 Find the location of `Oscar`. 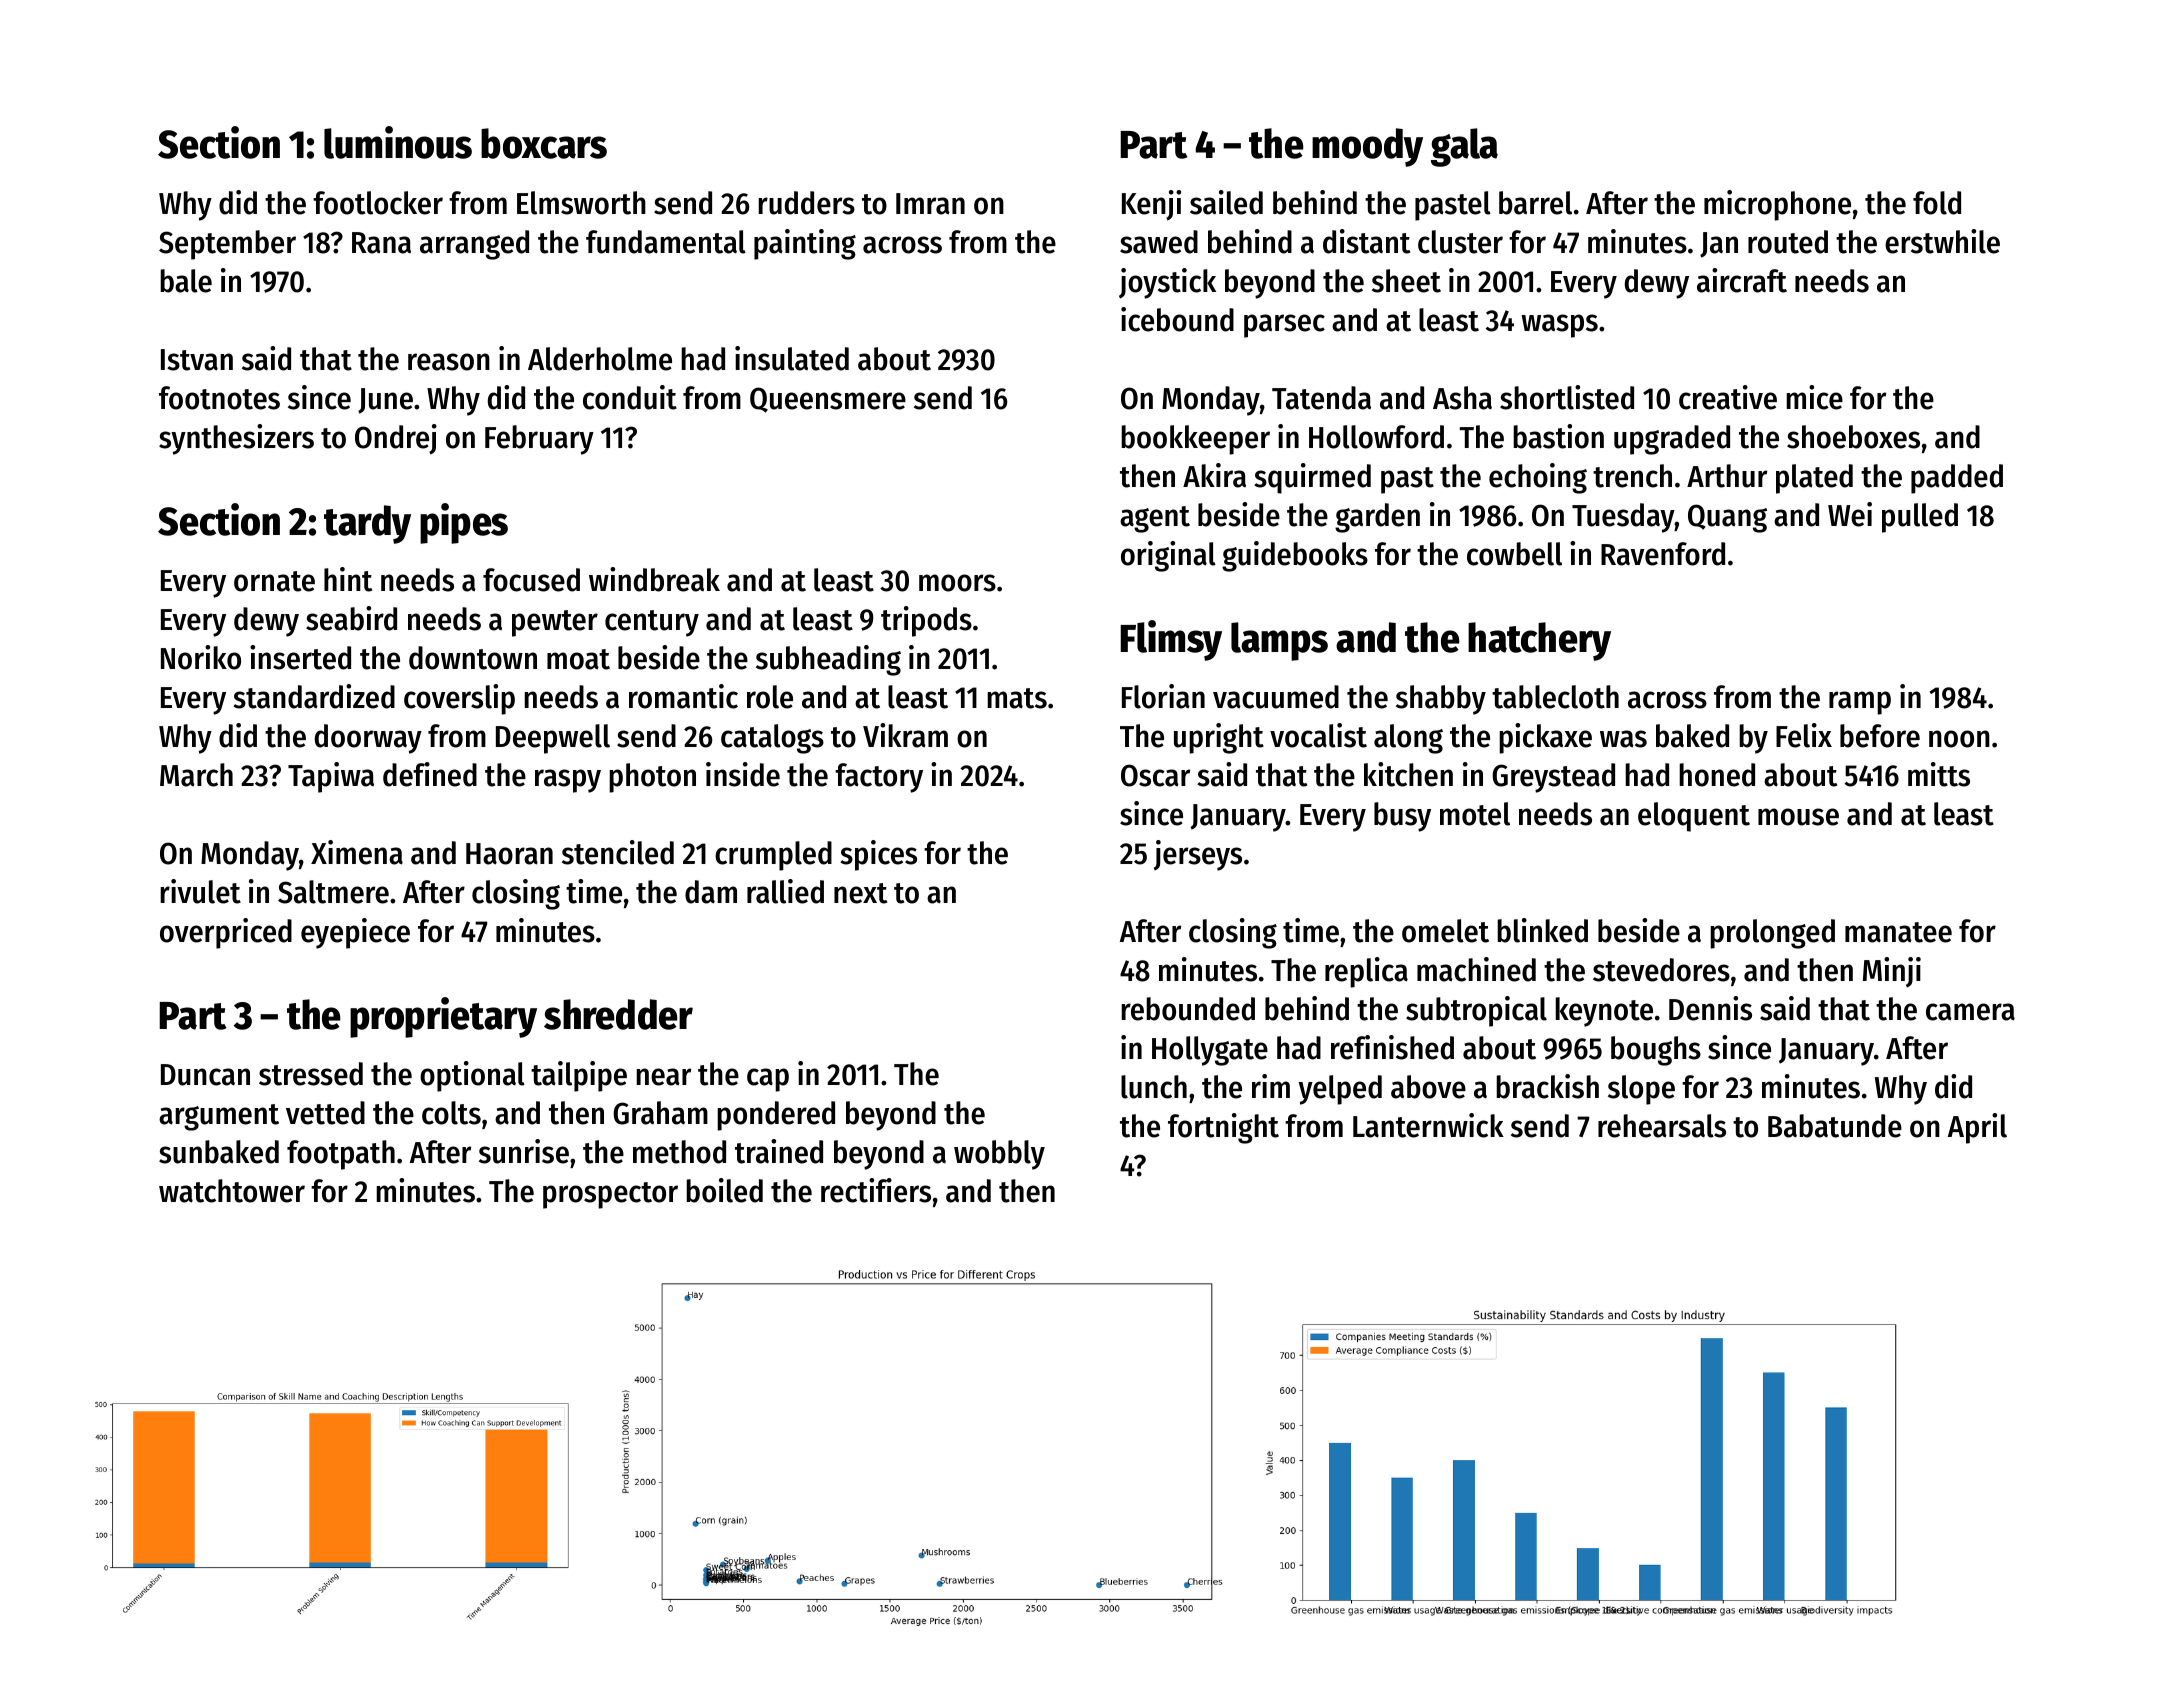

Oscar is located at coordinates (1155, 775).
